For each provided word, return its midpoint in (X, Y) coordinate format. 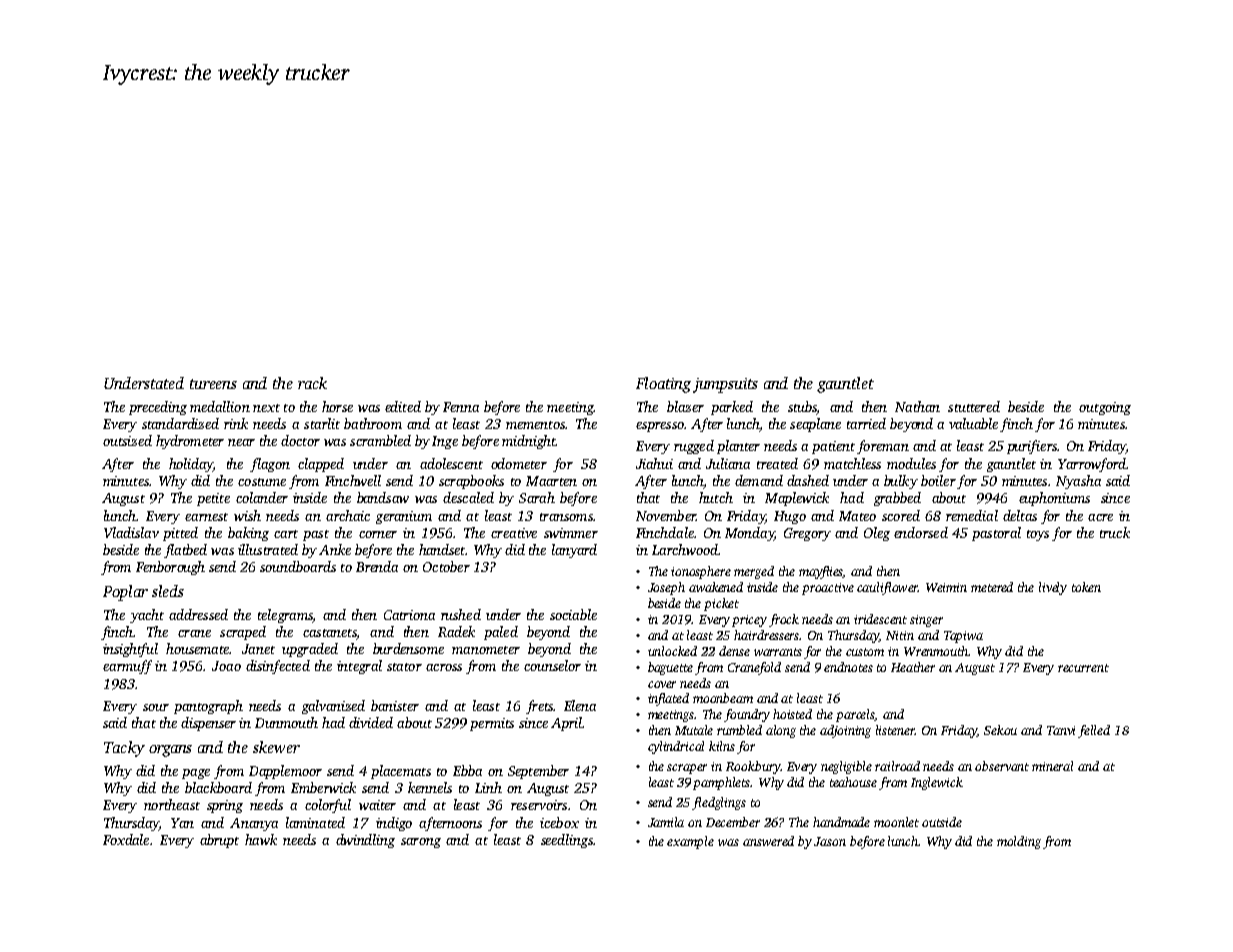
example (690, 842)
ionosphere (701, 572)
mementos (535, 425)
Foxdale (126, 839)
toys (1038, 535)
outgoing (1105, 408)
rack (312, 383)
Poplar (125, 593)
